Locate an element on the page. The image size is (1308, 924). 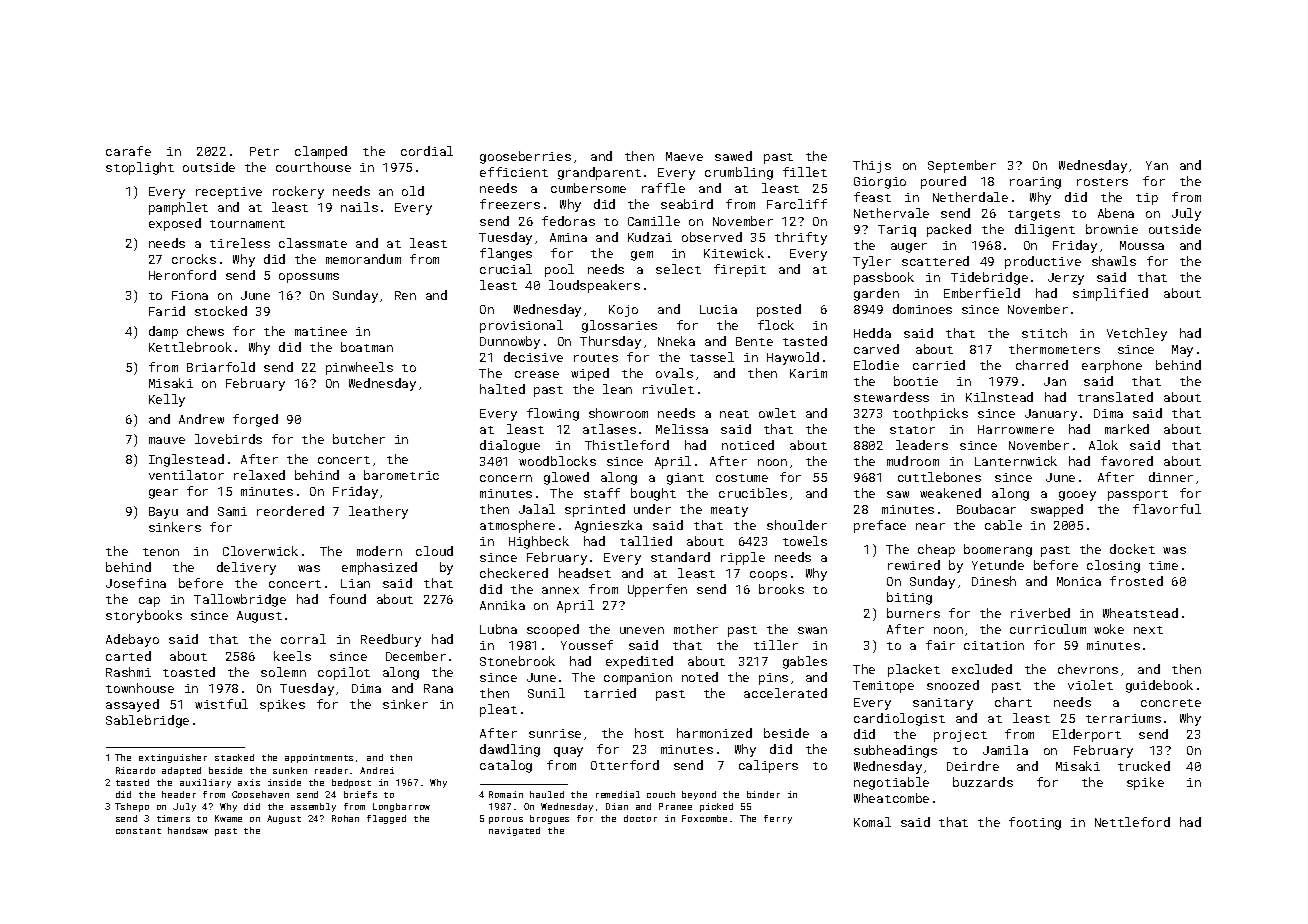
exposed is located at coordinates (175, 224).
